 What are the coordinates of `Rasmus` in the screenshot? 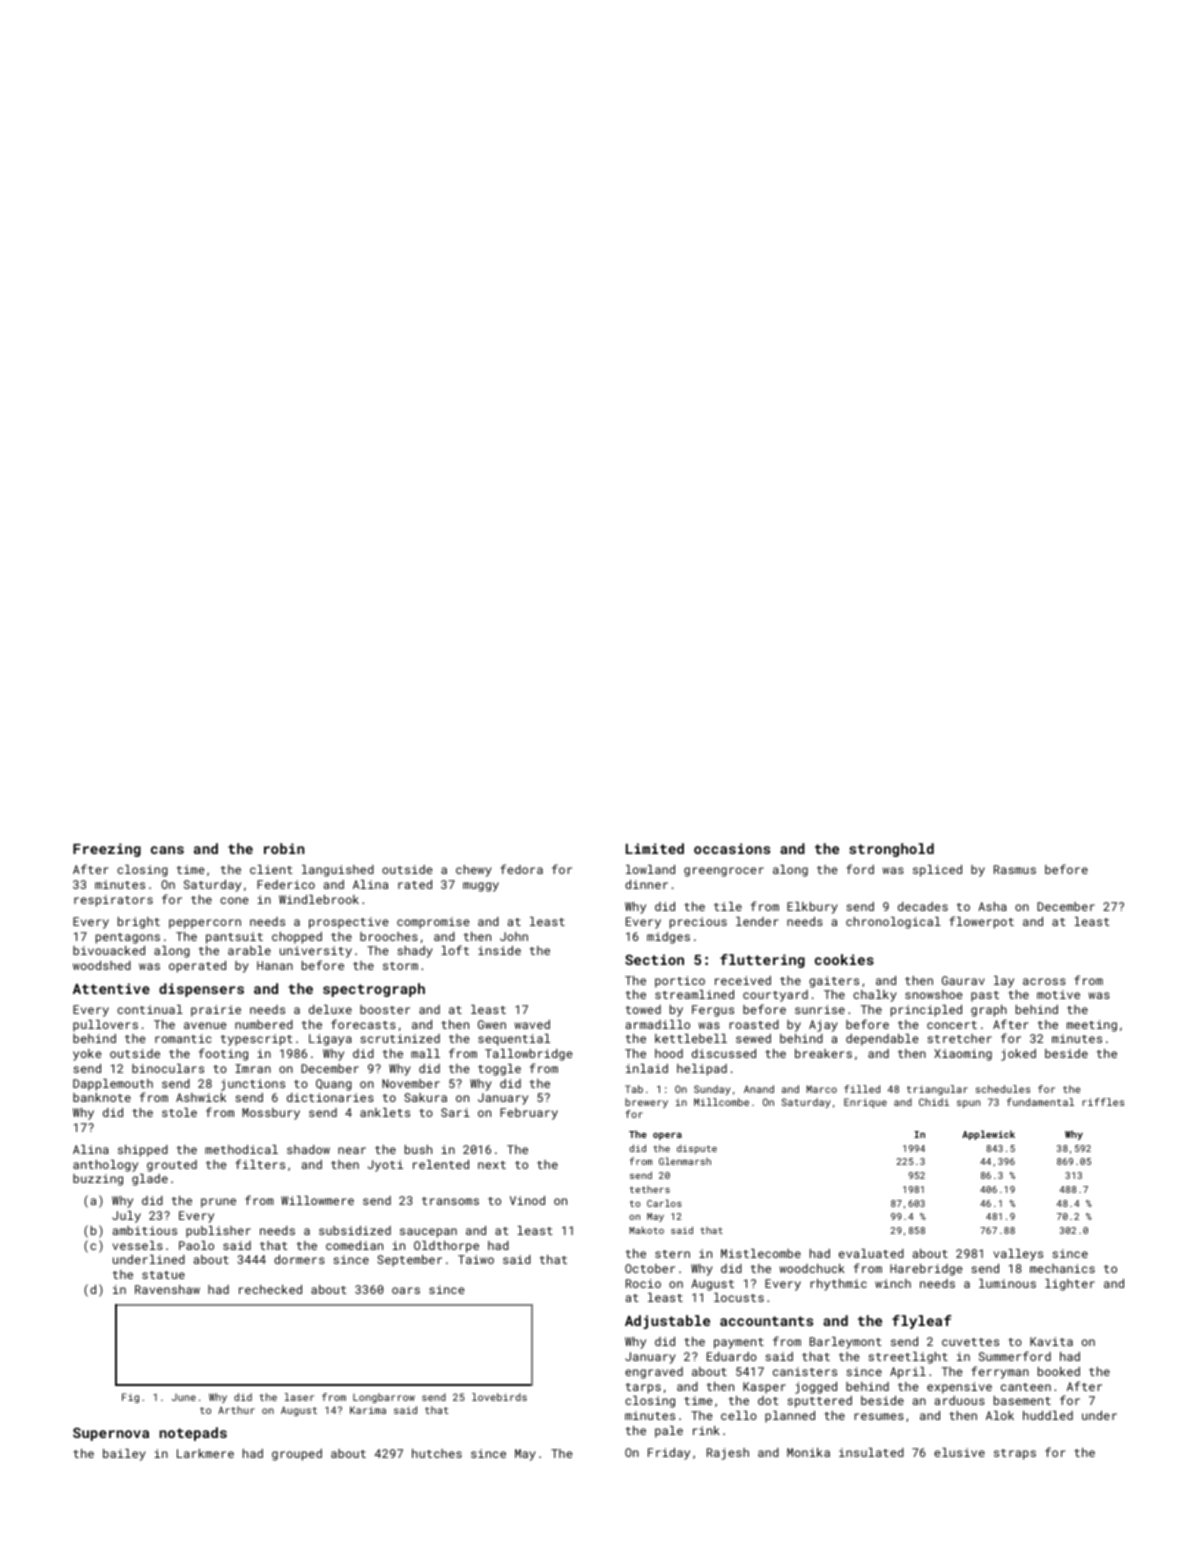 It's located at (1015, 869).
